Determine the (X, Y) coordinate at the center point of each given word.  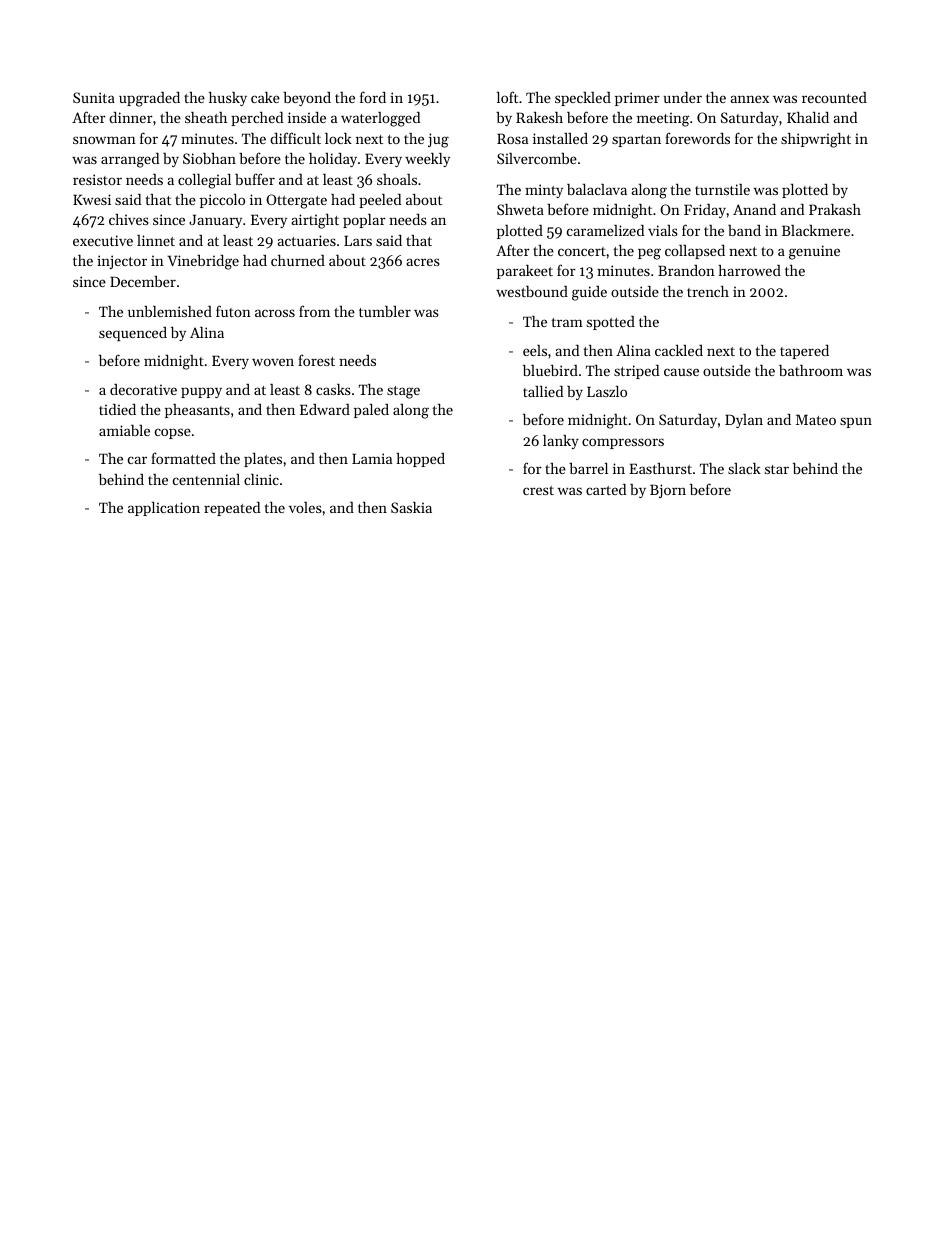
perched (257, 119)
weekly (427, 160)
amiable (124, 430)
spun (856, 422)
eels (535, 350)
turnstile (722, 189)
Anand (754, 209)
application (164, 509)
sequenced (133, 334)
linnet (156, 240)
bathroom (811, 370)
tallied (543, 391)
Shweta (520, 209)
